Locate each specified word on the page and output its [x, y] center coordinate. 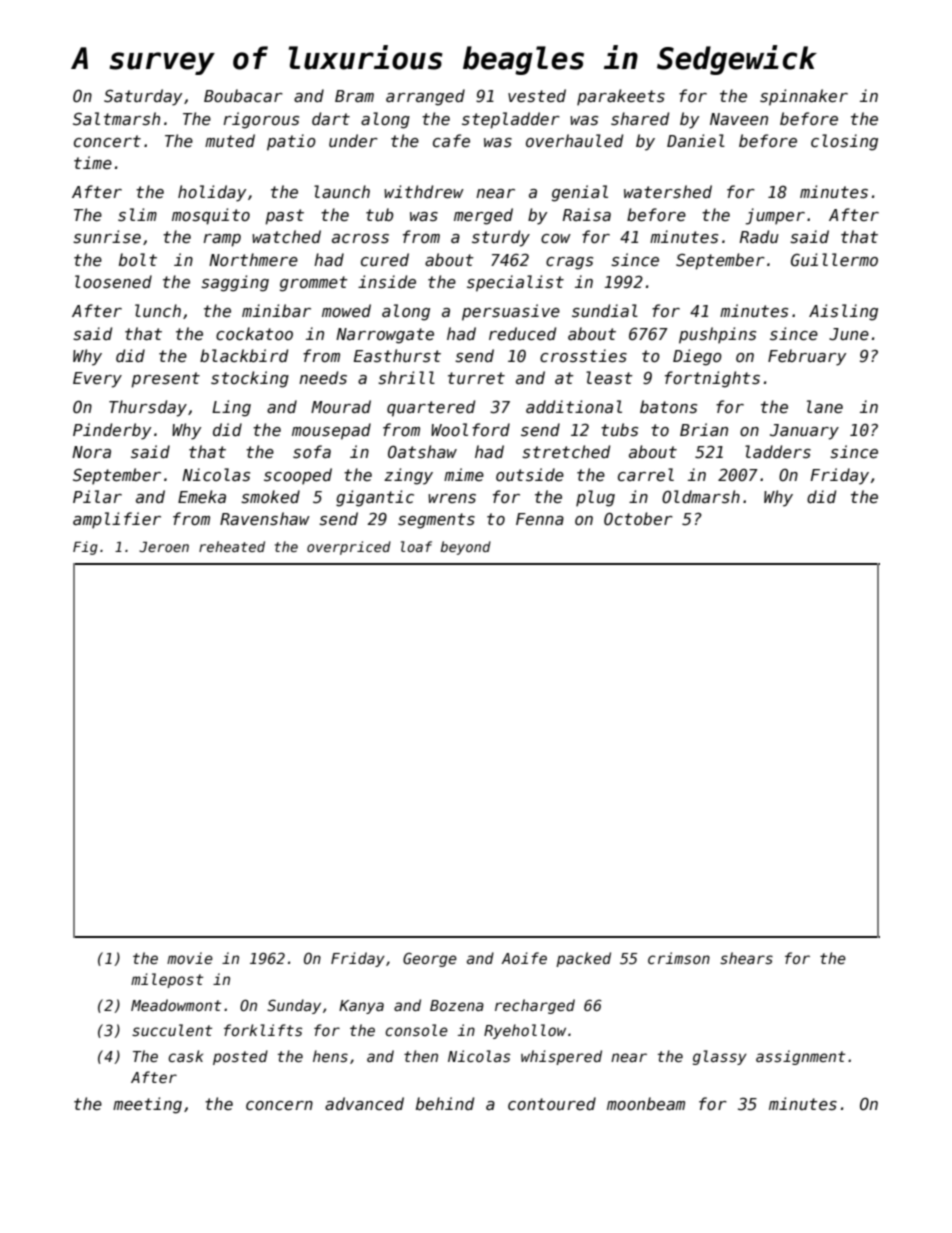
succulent [172, 1030]
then [421, 1056]
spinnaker [804, 97]
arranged [425, 97]
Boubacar [243, 95]
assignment [800, 1057]
